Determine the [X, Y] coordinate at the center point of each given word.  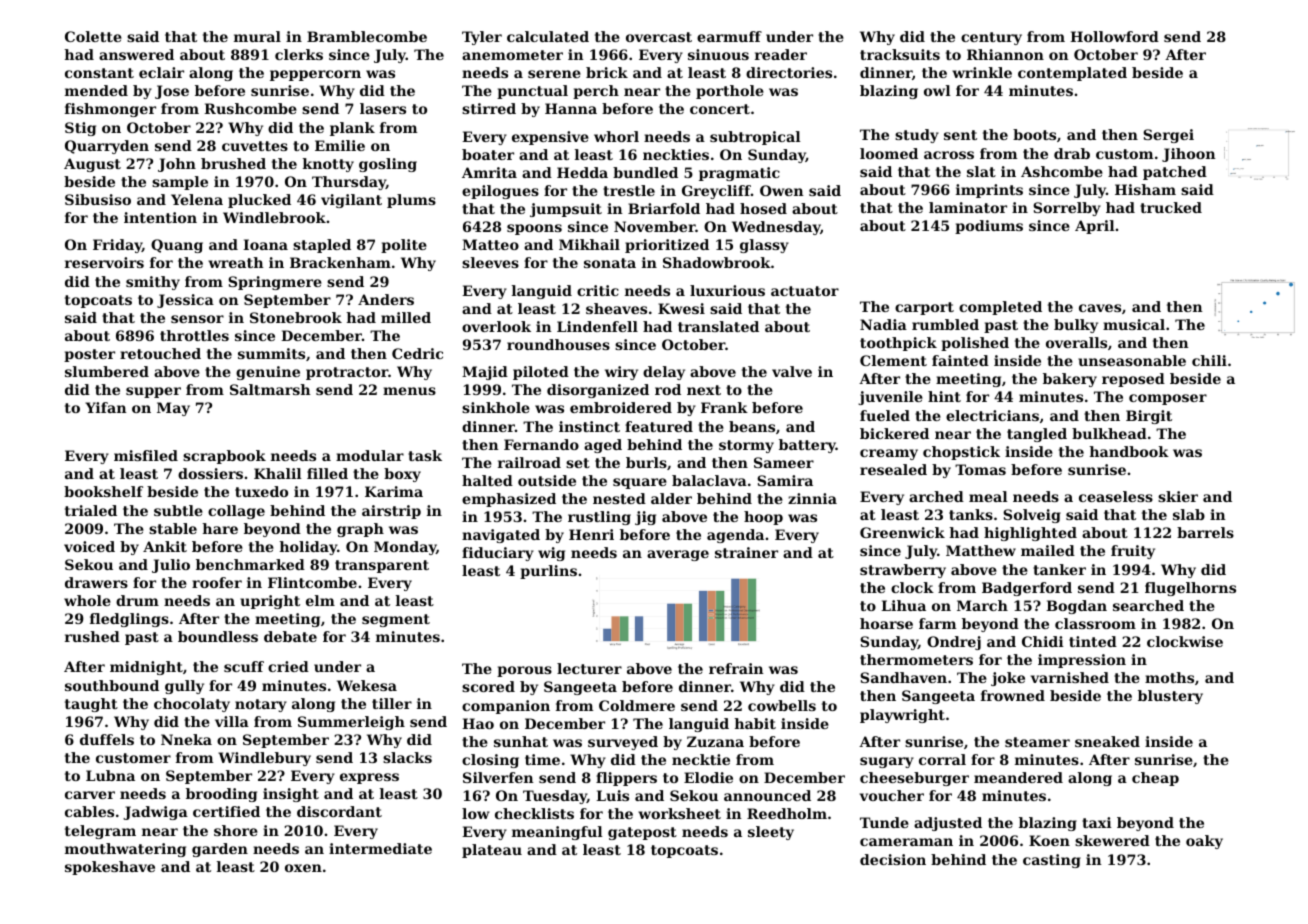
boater [488, 154]
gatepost [642, 833]
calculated [548, 36]
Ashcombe [1062, 171]
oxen [303, 868]
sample [180, 183]
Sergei [1168, 136]
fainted [960, 360]
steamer [1037, 742]
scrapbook [224, 457]
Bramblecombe [367, 36]
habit [755, 723]
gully [184, 687]
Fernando [541, 444]
